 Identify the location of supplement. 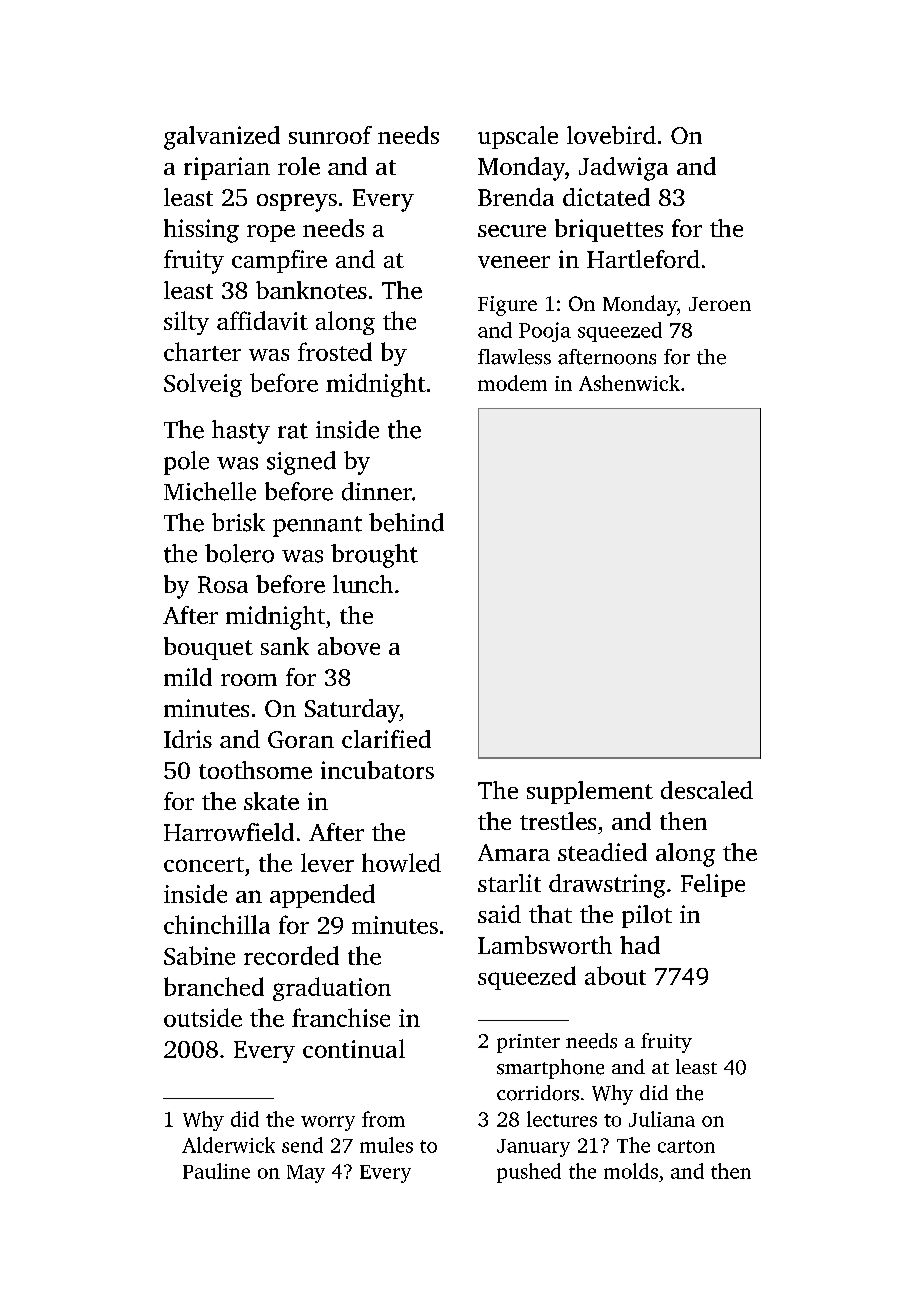
(590, 792).
